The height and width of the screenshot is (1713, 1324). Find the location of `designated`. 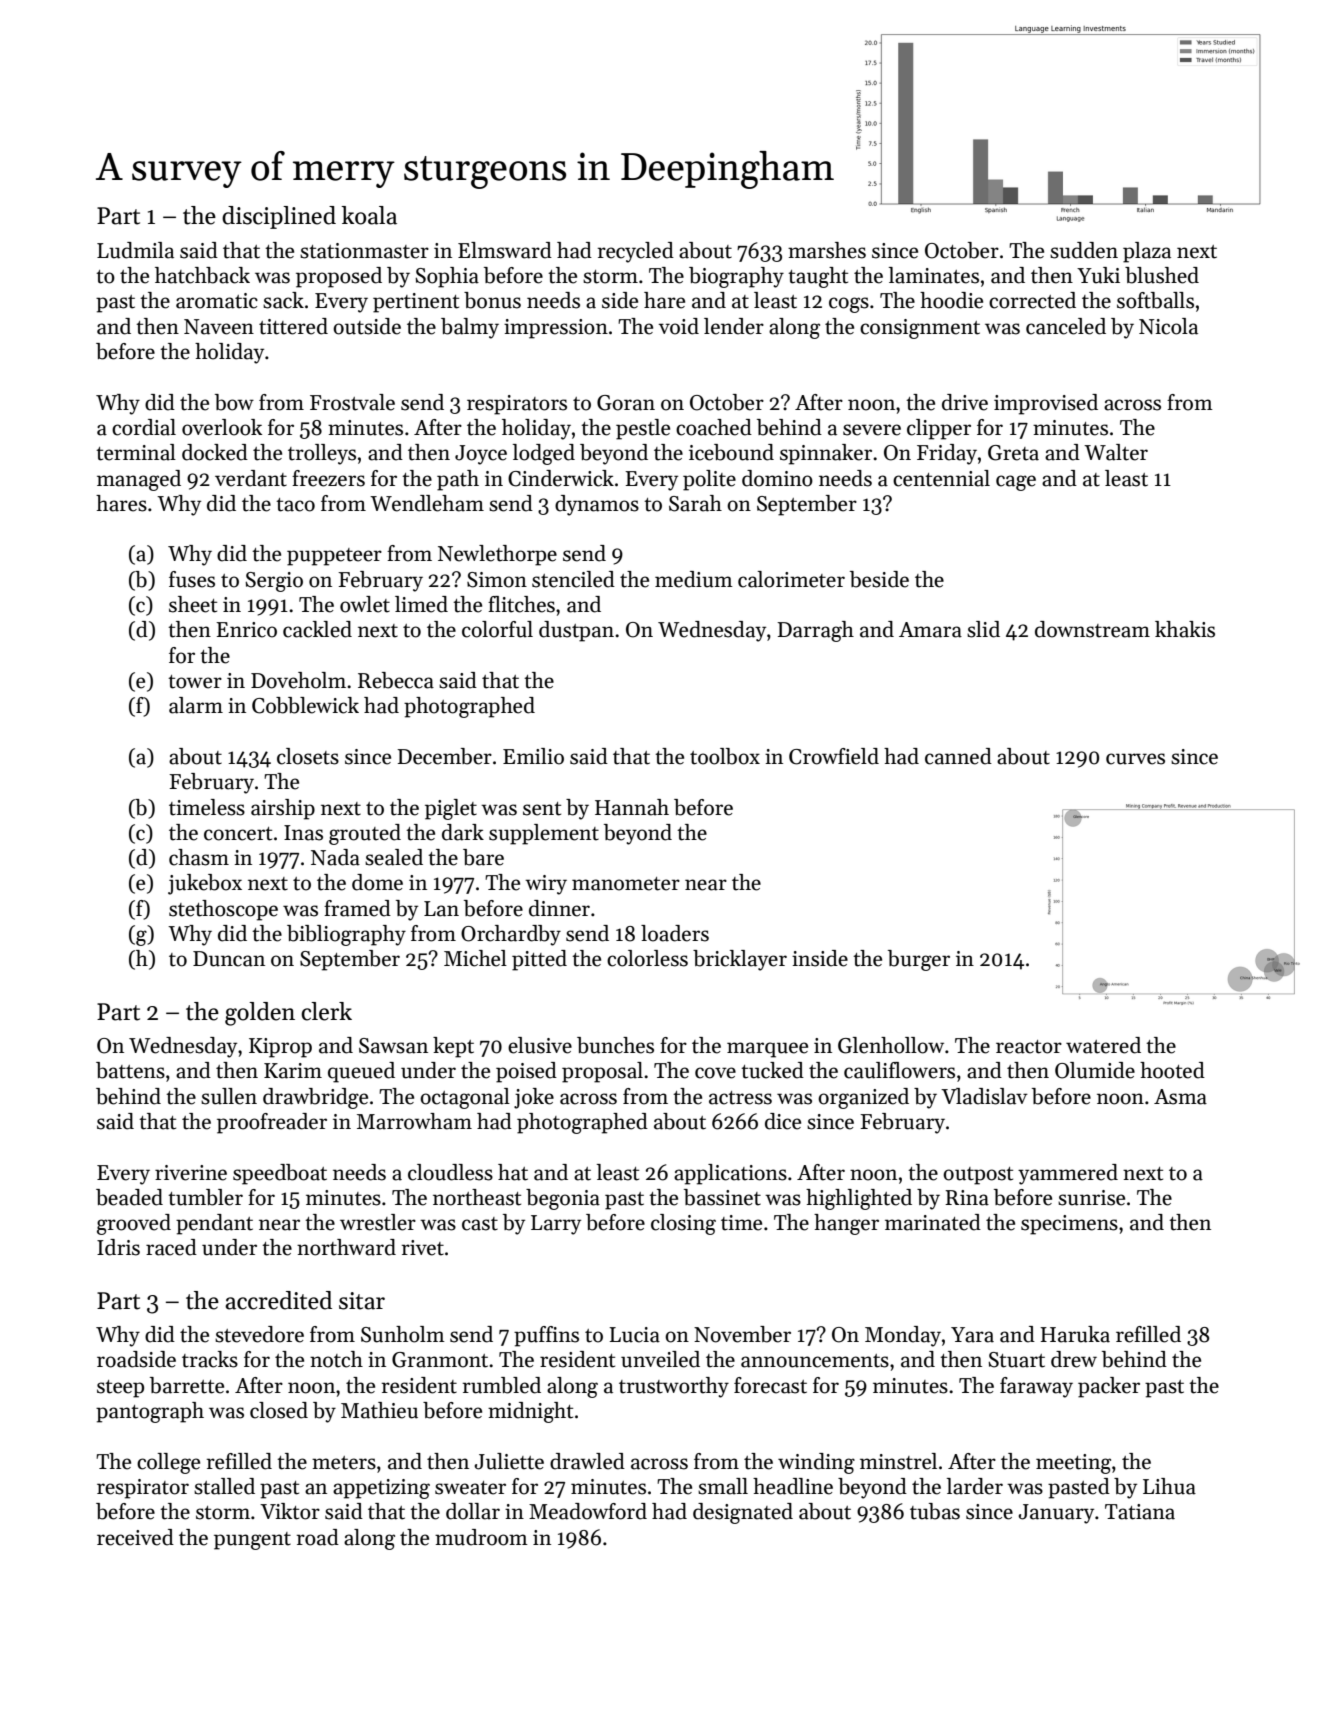

designated is located at coordinates (743, 1513).
